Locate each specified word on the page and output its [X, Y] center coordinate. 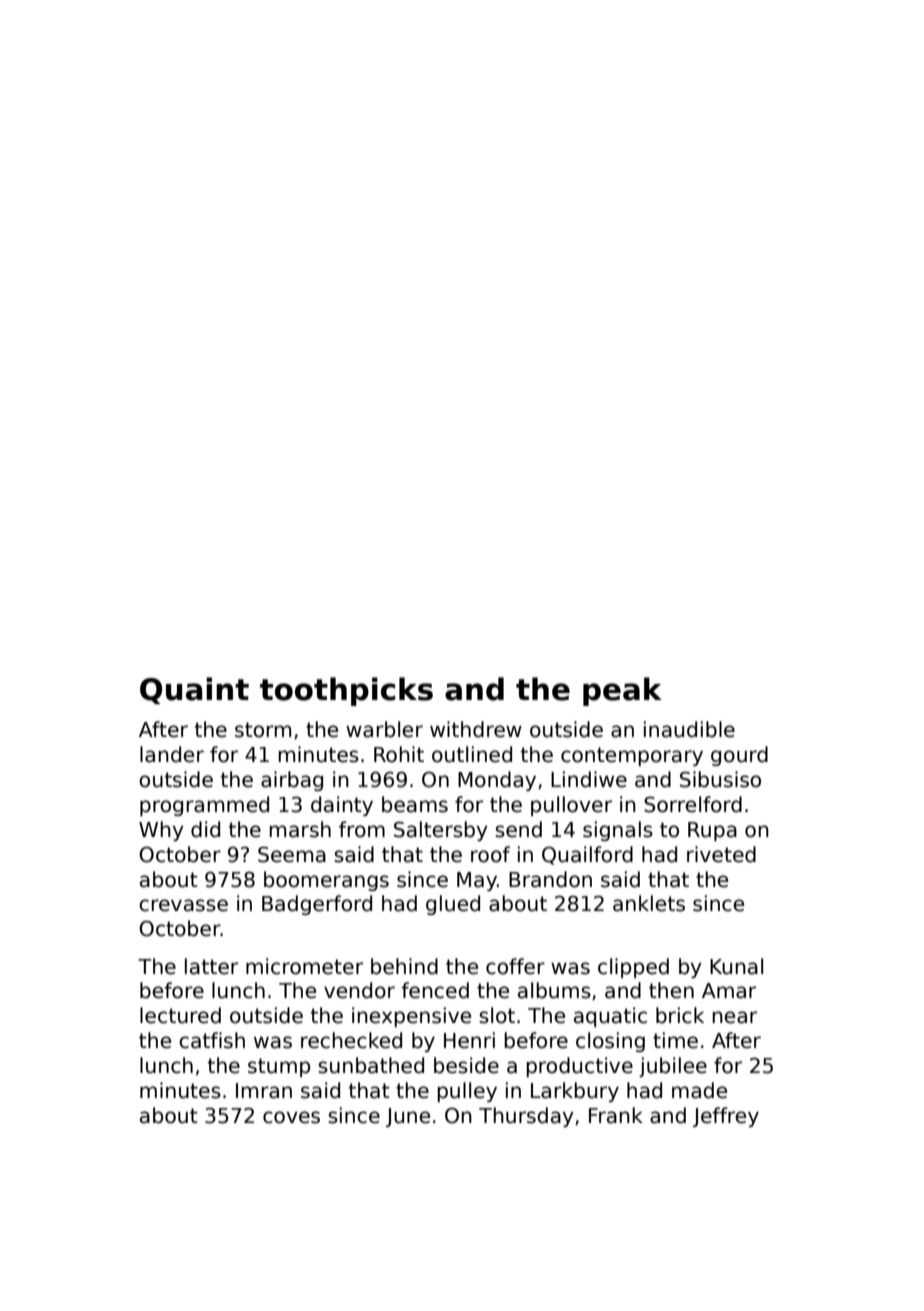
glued [453, 905]
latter [211, 966]
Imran [264, 1091]
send [518, 829]
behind [404, 966]
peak [622, 691]
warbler [384, 729]
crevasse [183, 905]
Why [161, 831]
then [671, 990]
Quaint [194, 690]
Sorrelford [693, 804]
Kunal [736, 966]
